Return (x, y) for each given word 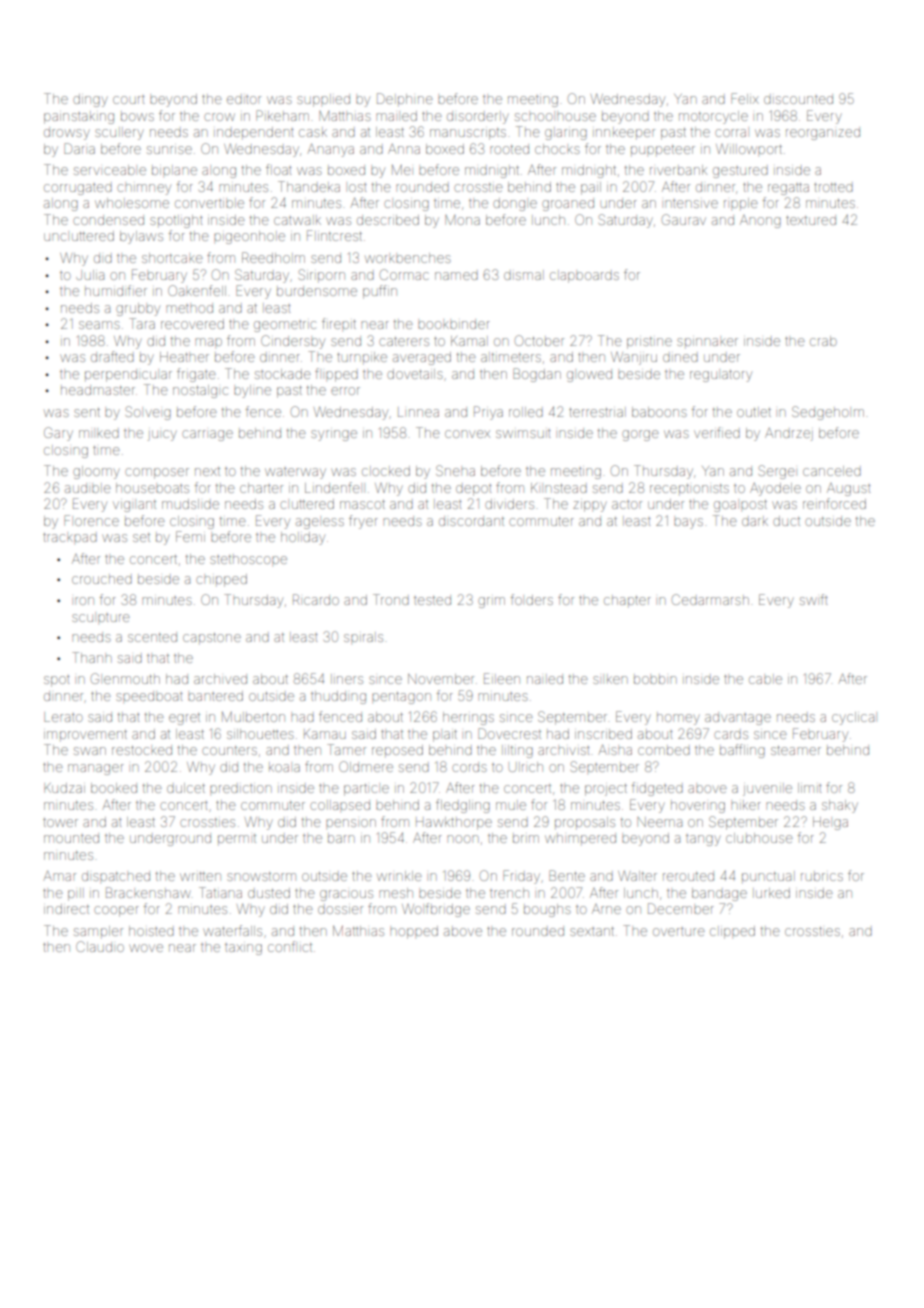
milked (99, 434)
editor (244, 100)
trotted (833, 187)
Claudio (100, 946)
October (539, 340)
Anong (760, 221)
